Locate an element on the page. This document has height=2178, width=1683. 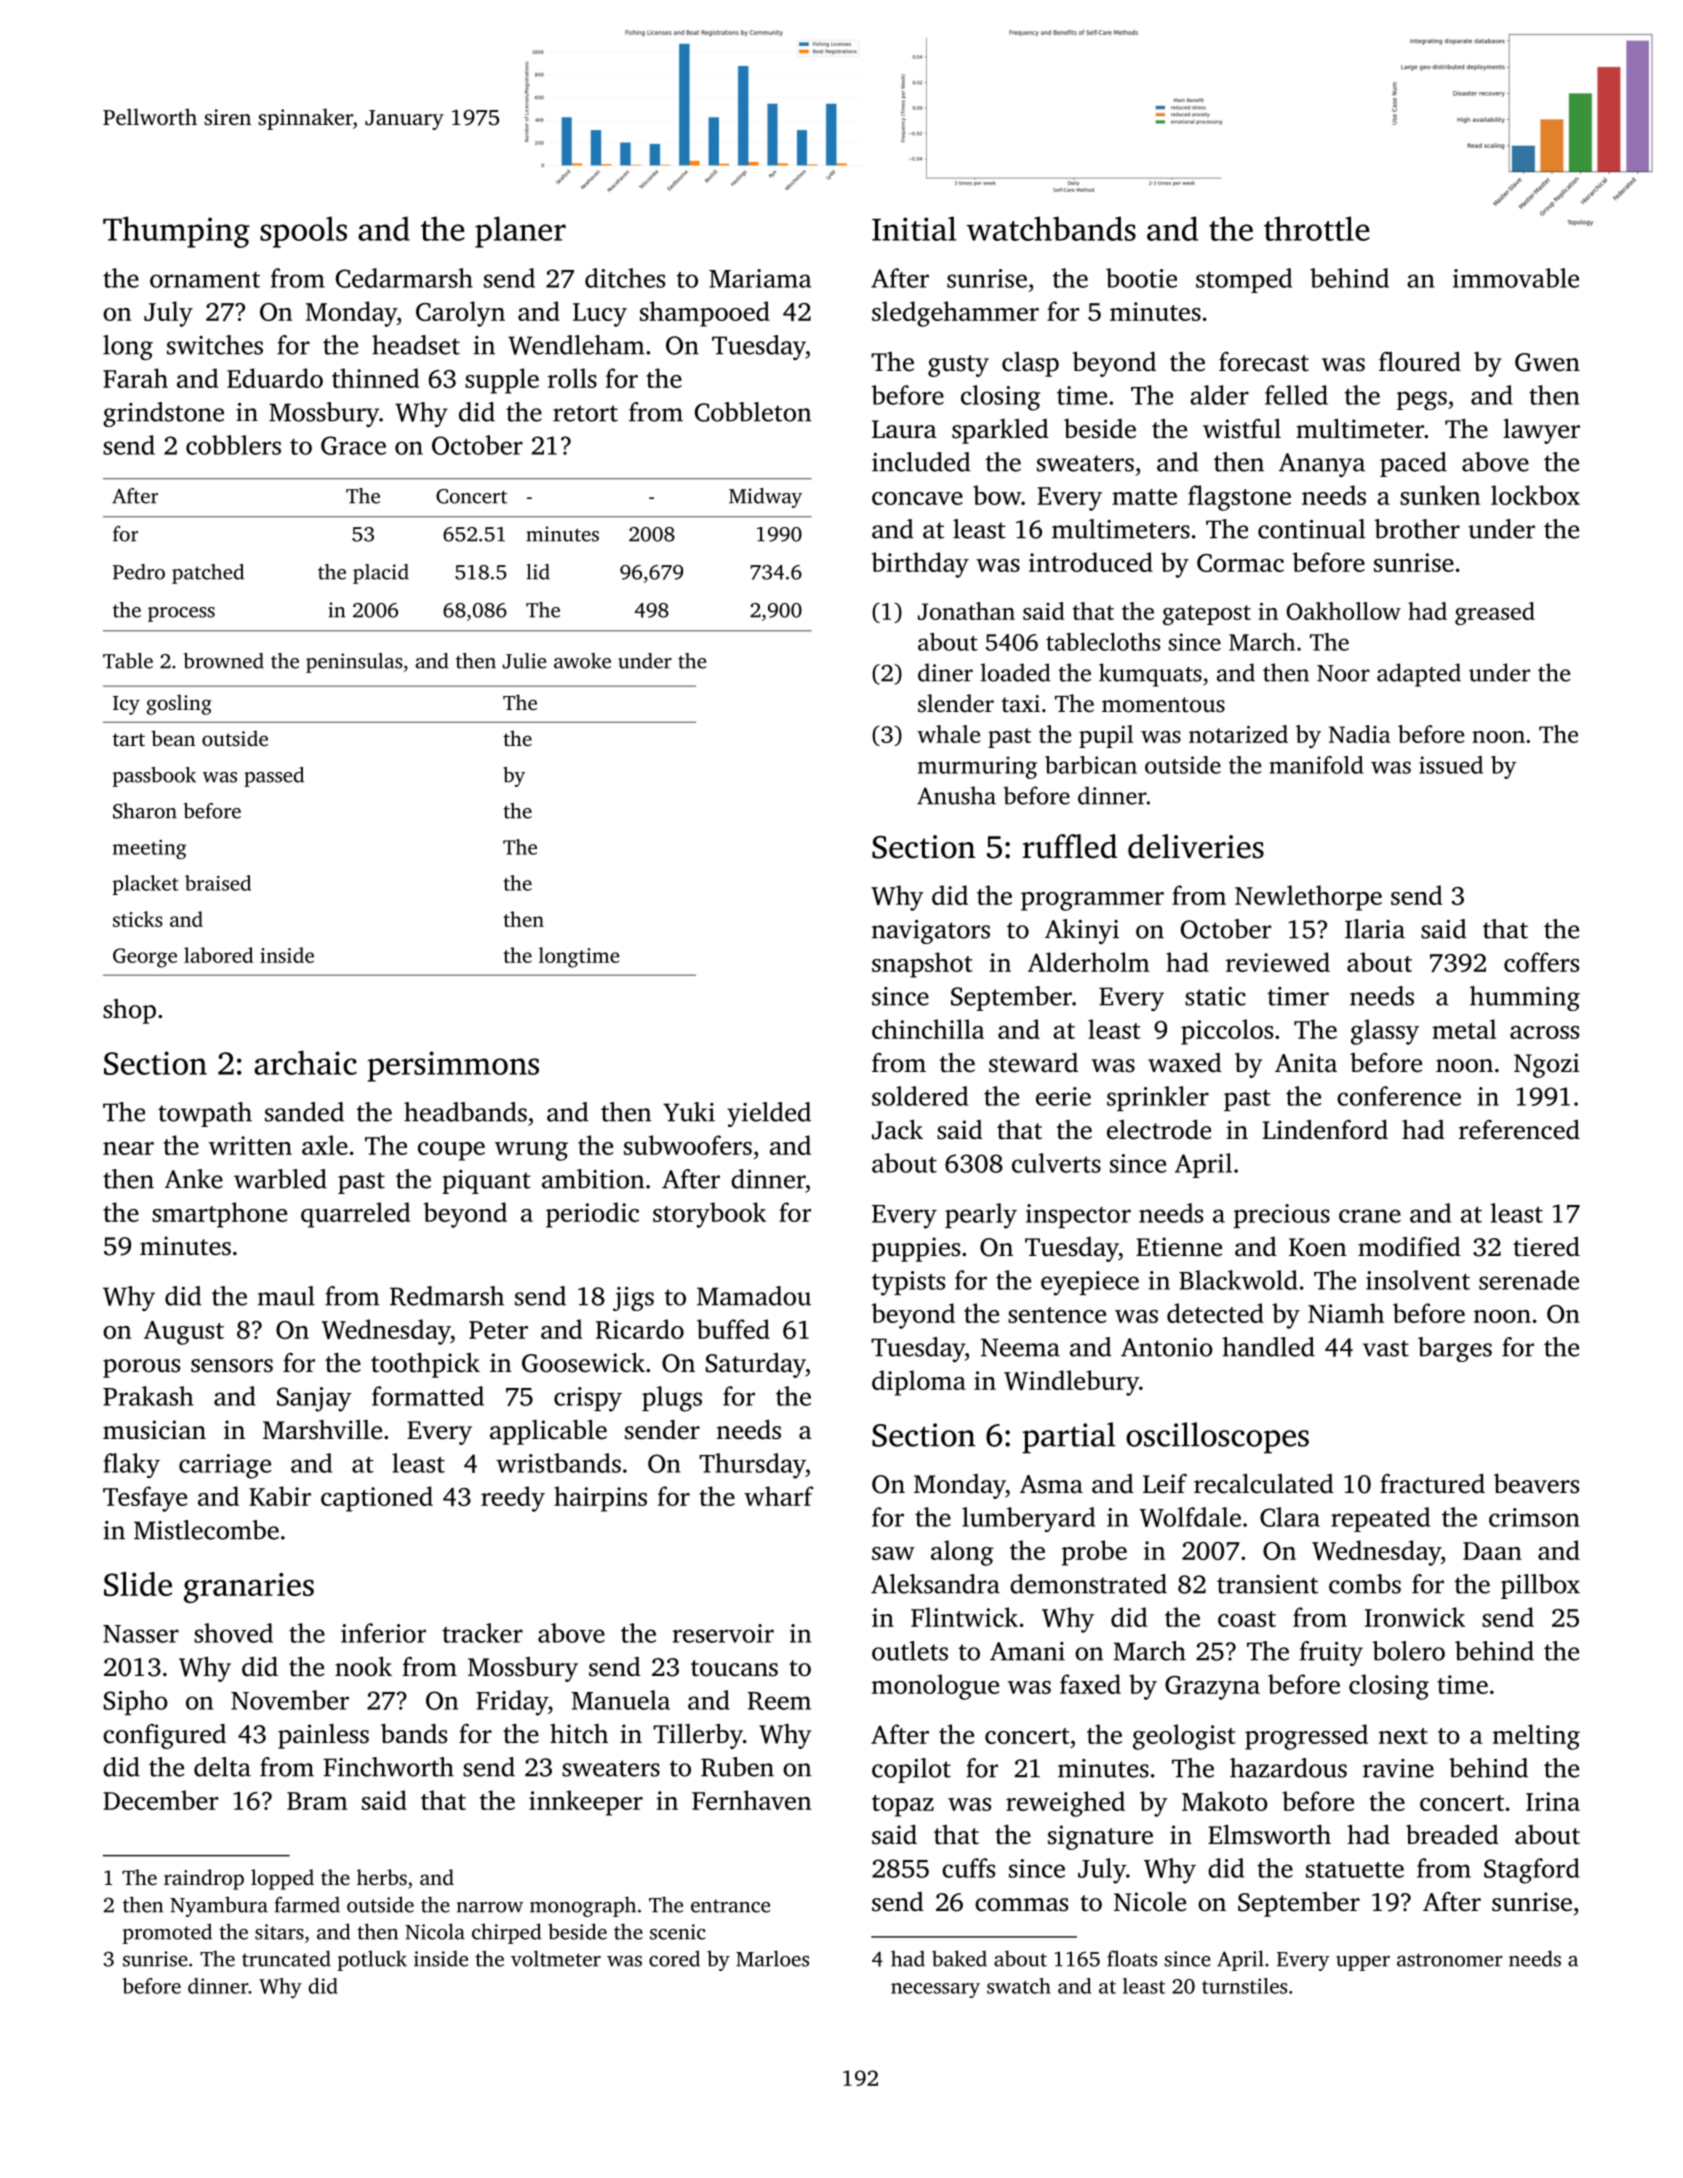
vast is located at coordinates (1386, 1348).
